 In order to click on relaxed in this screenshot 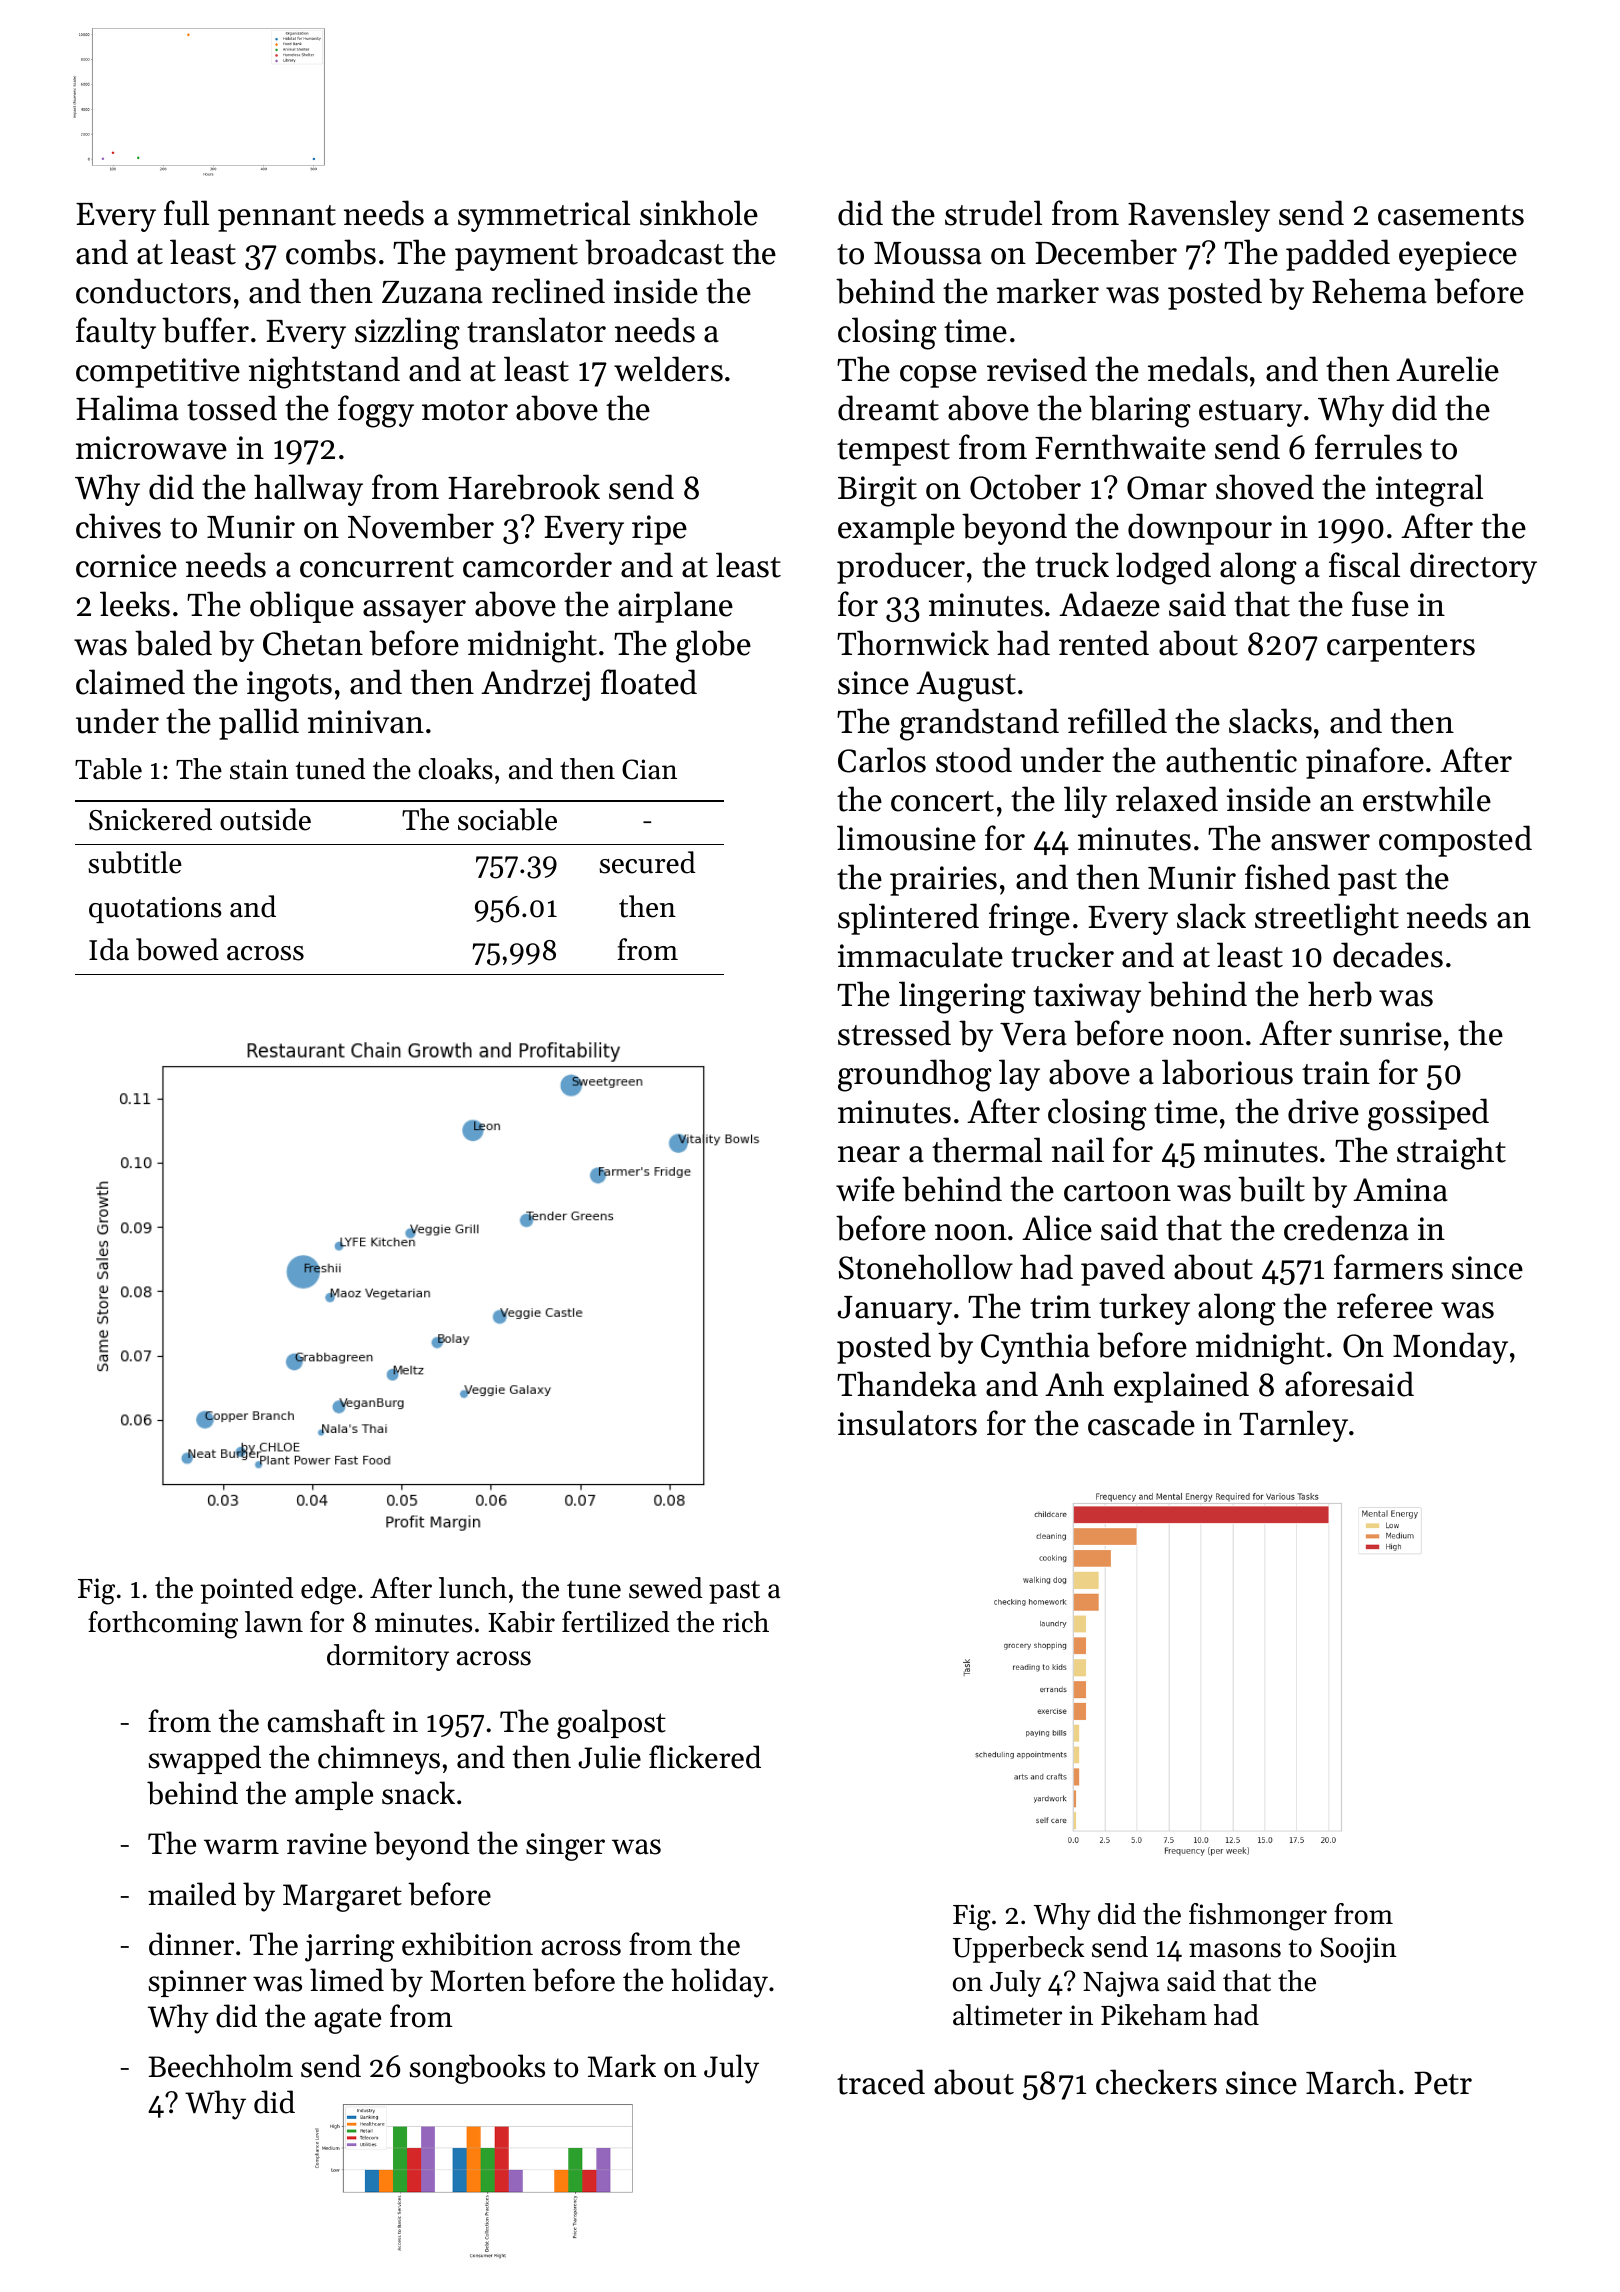, I will do `click(1167, 799)`.
